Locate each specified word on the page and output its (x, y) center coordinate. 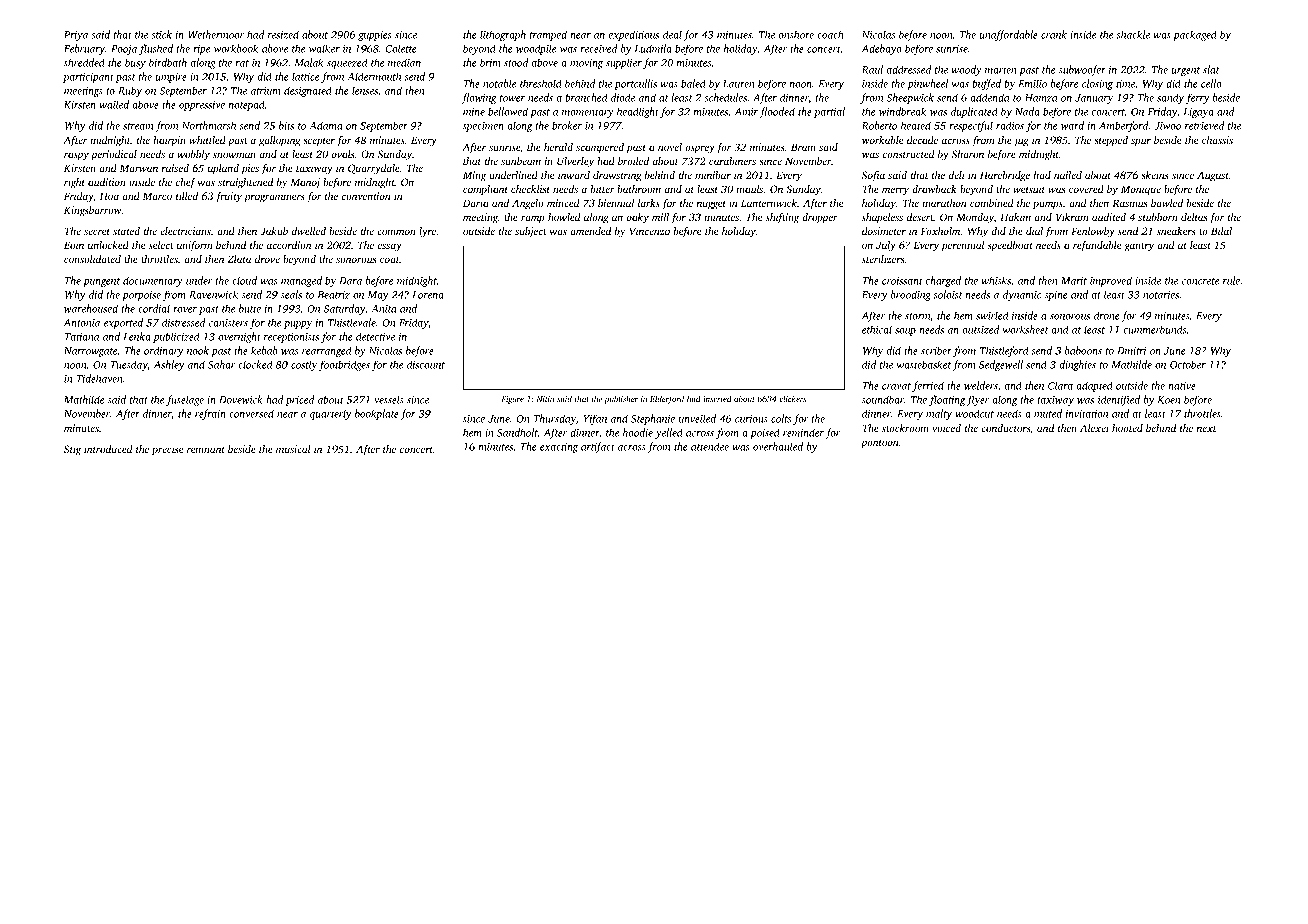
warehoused (91, 308)
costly (304, 365)
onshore (796, 34)
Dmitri (1132, 351)
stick (161, 34)
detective (375, 336)
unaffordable (1009, 35)
